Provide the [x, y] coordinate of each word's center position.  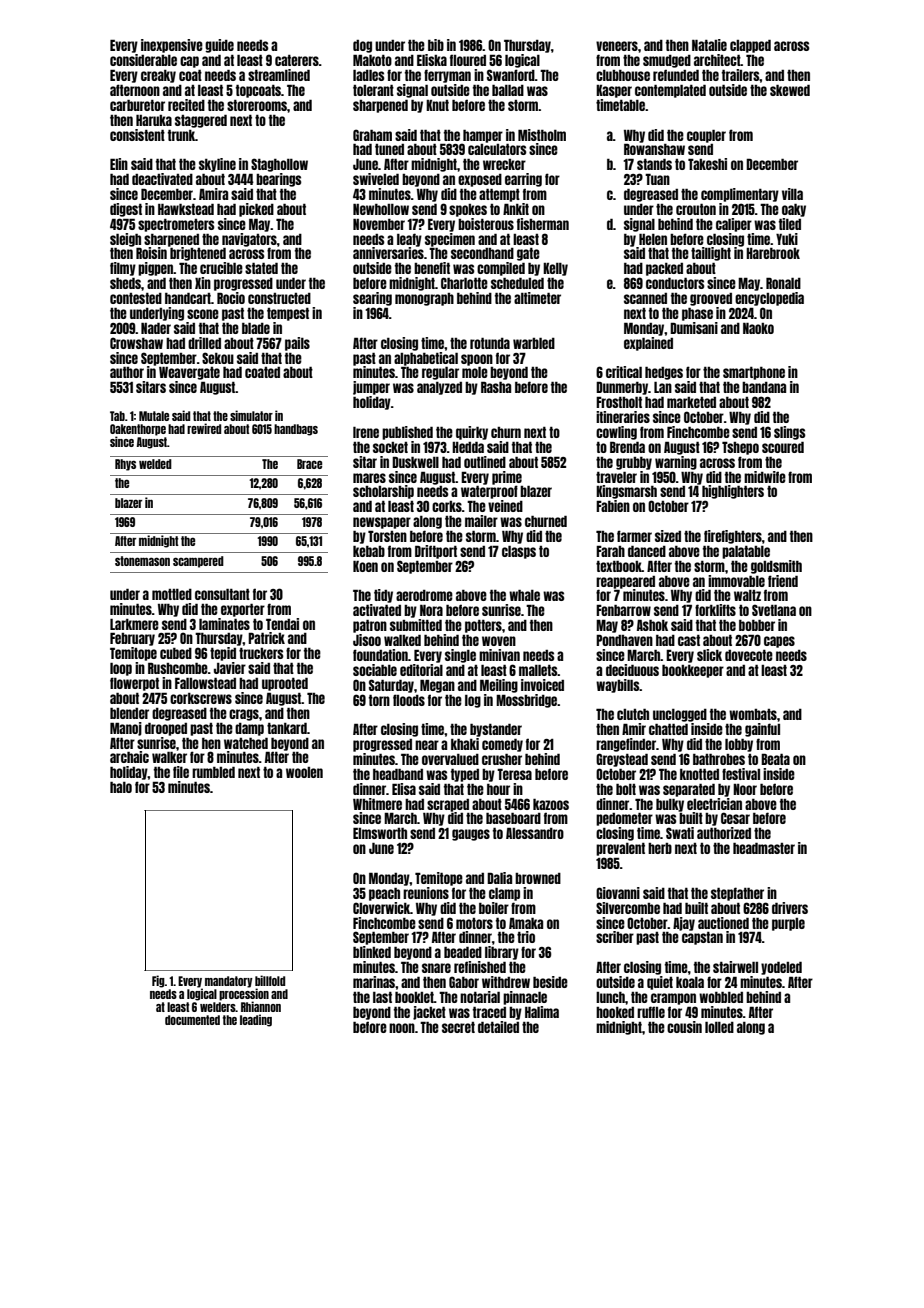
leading [256, 1020]
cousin [684, 1027]
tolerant [373, 90]
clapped [750, 46]
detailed [498, 1027]
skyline [217, 165]
